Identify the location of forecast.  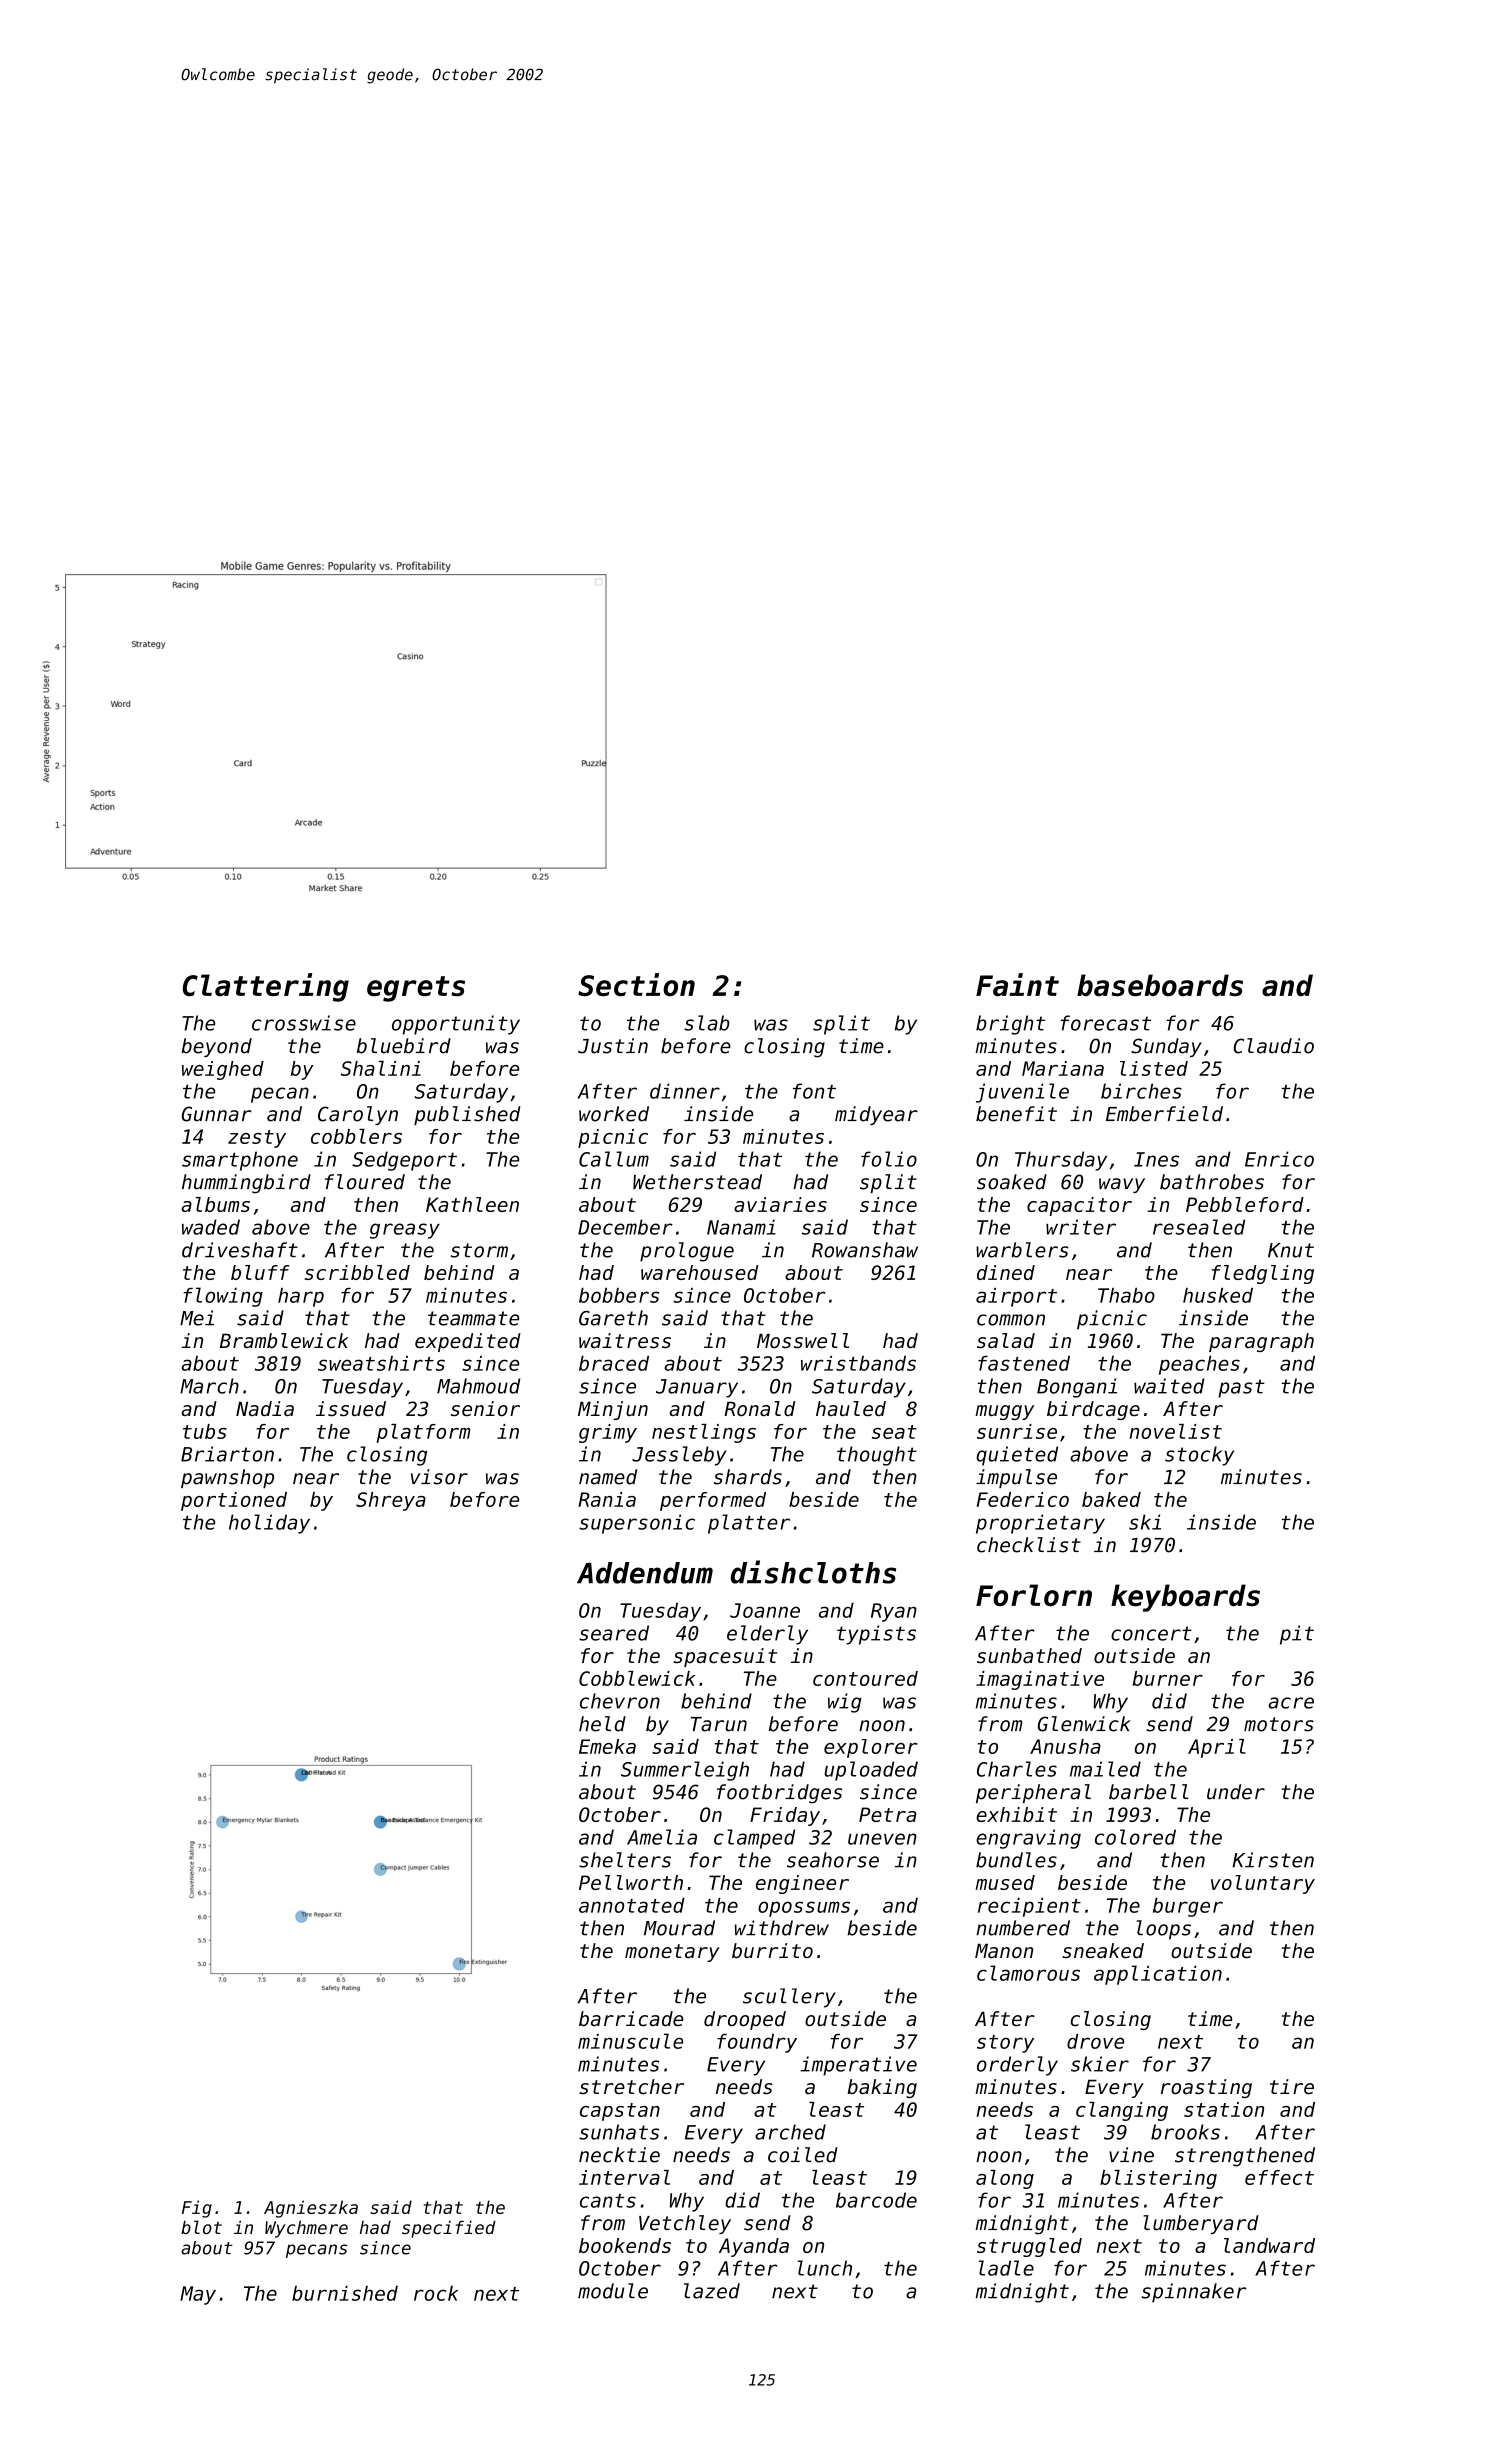
(1106, 1023).
